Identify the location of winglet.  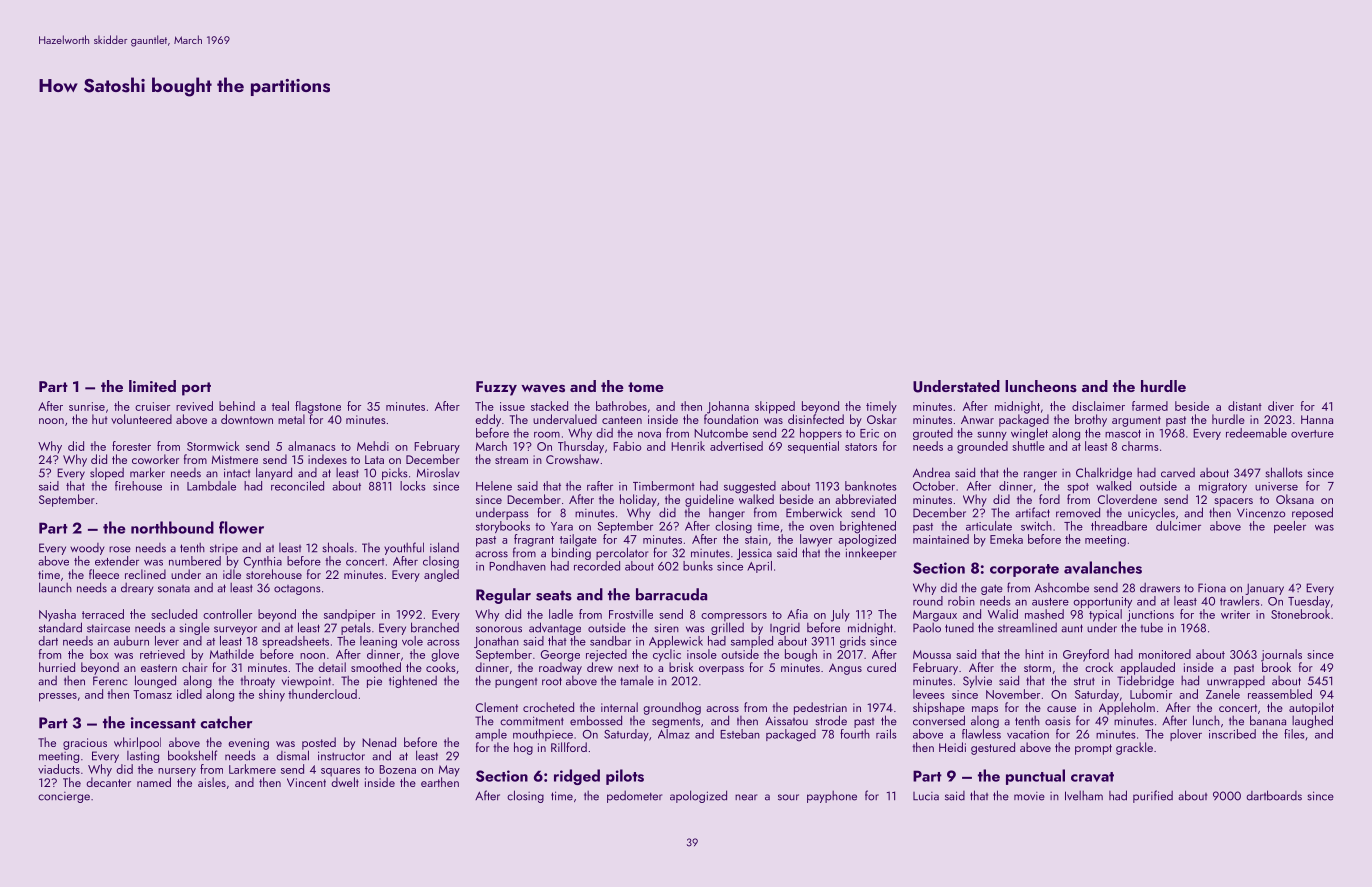
(1029, 434).
